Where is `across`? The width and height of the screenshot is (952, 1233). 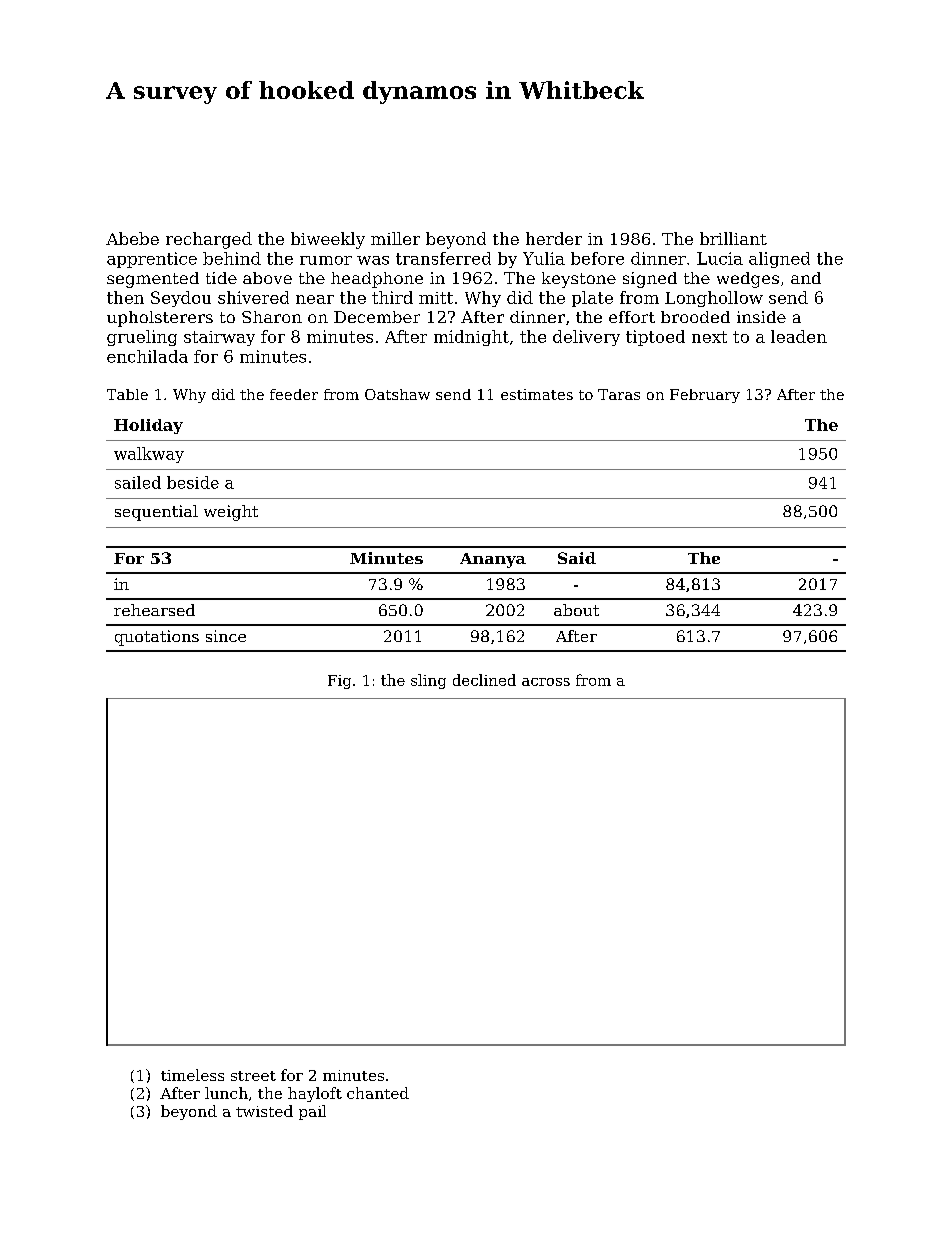
across is located at coordinates (546, 682).
